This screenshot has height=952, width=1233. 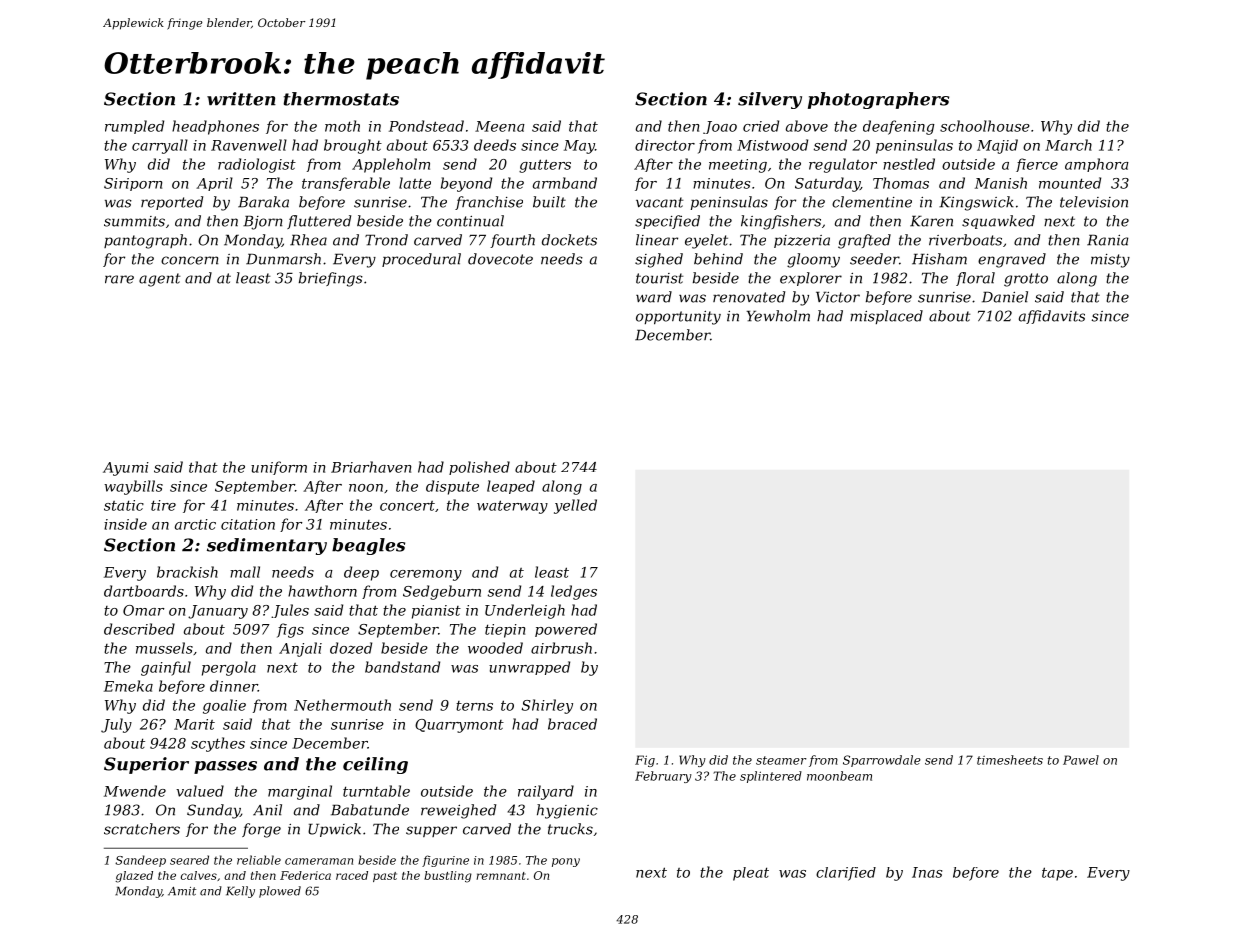 I want to click on silvery, so click(x=770, y=100).
